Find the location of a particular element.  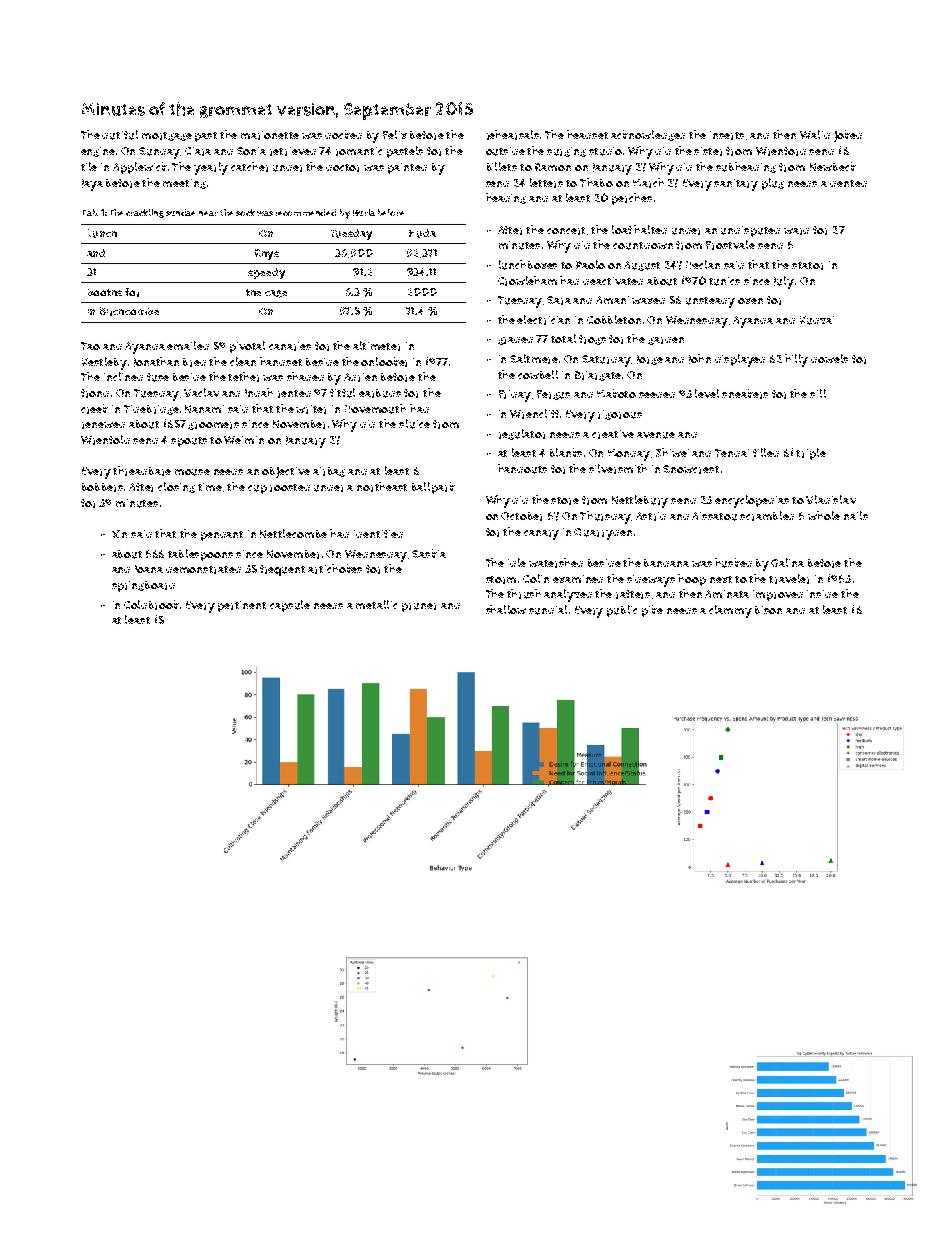

Coldbrook is located at coordinates (151, 605).
